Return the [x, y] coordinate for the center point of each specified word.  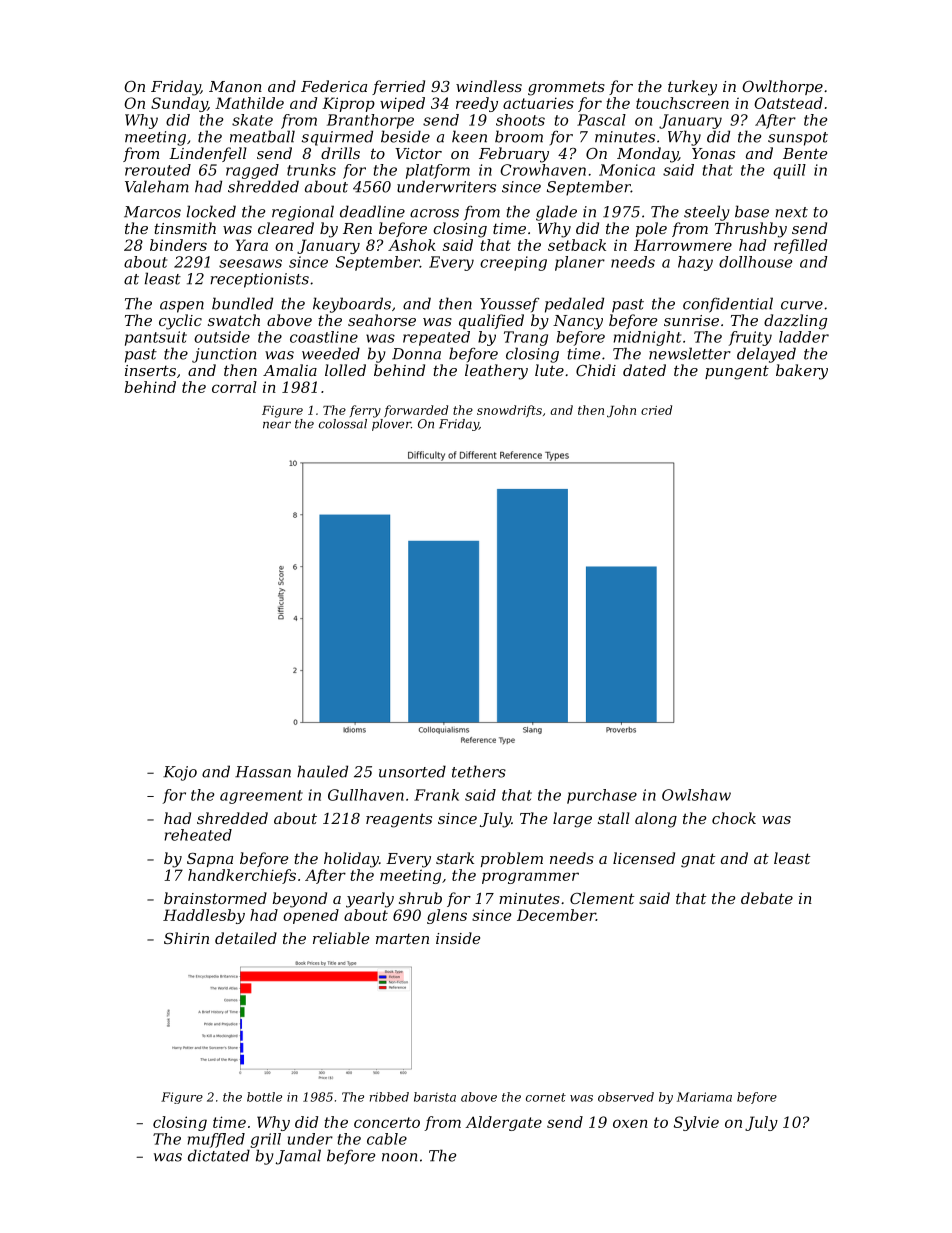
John [621, 411]
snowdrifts [509, 411]
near [277, 425]
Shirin [186, 938]
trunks [311, 170]
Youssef [510, 305]
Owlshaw [696, 795]
